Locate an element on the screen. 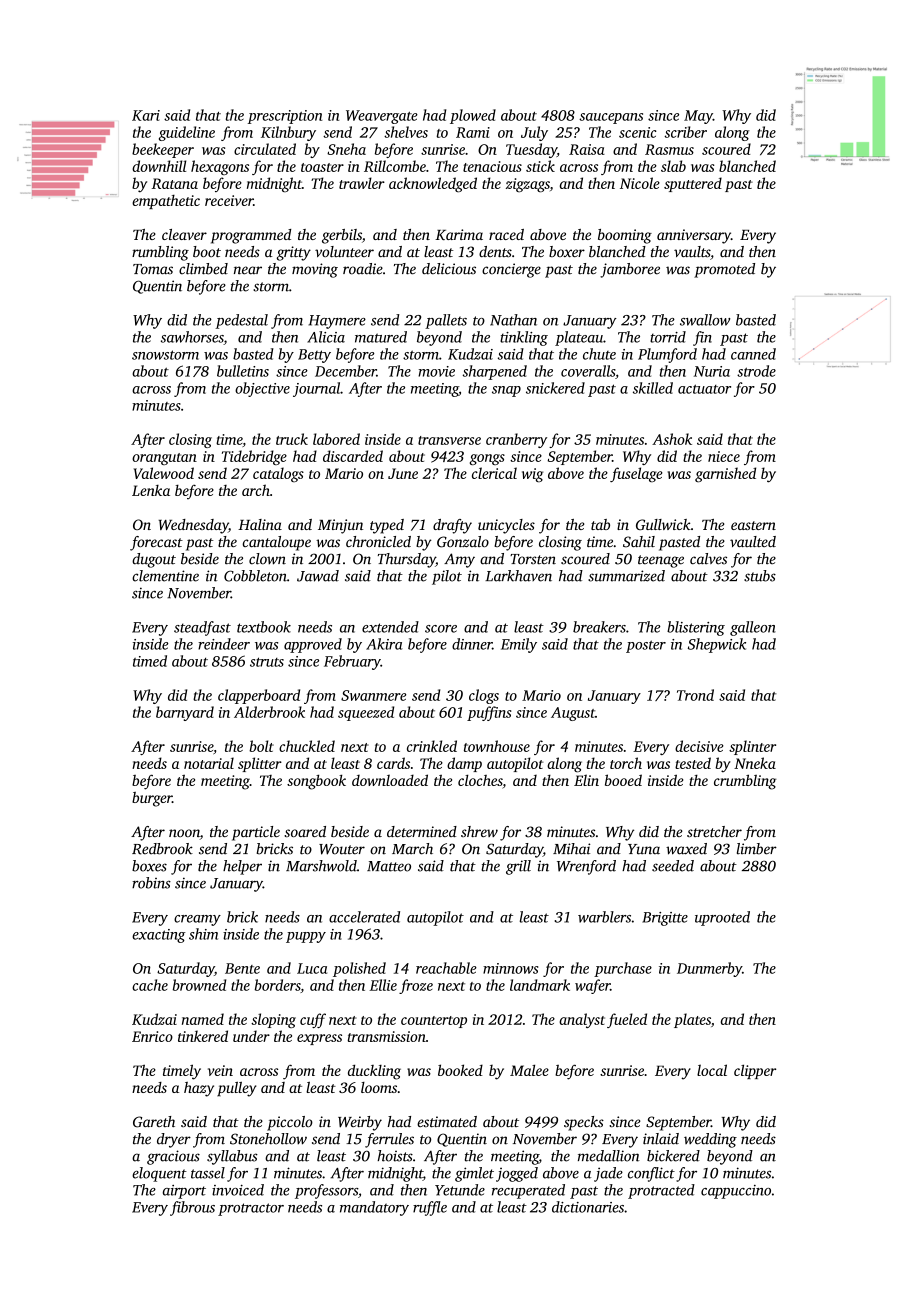 The width and height of the screenshot is (908, 1316). airport is located at coordinates (184, 1192).
